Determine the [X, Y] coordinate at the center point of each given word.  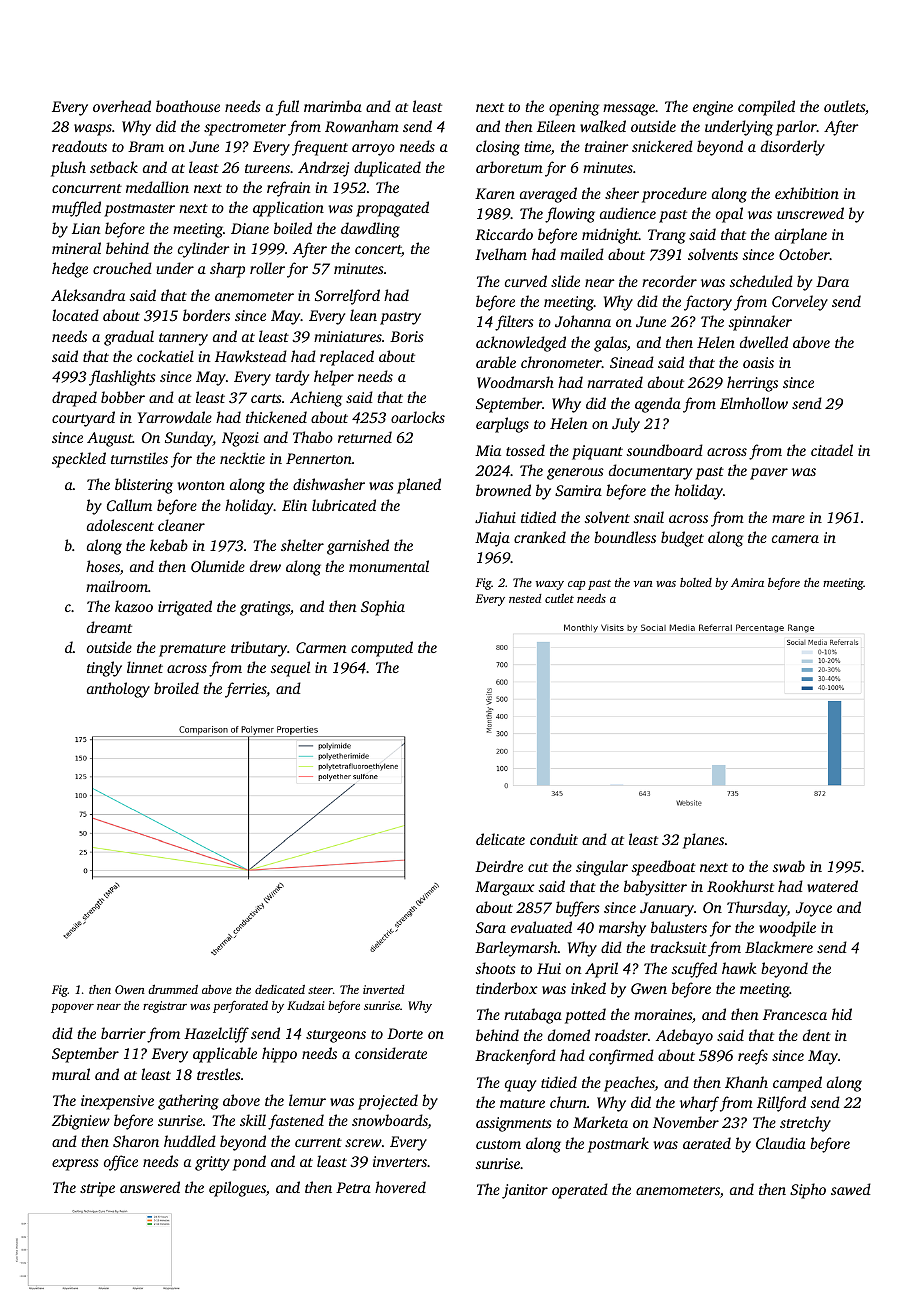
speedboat [664, 868]
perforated [240, 1007]
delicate [500, 839]
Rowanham [362, 126]
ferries [246, 690]
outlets [844, 106]
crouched [122, 268]
